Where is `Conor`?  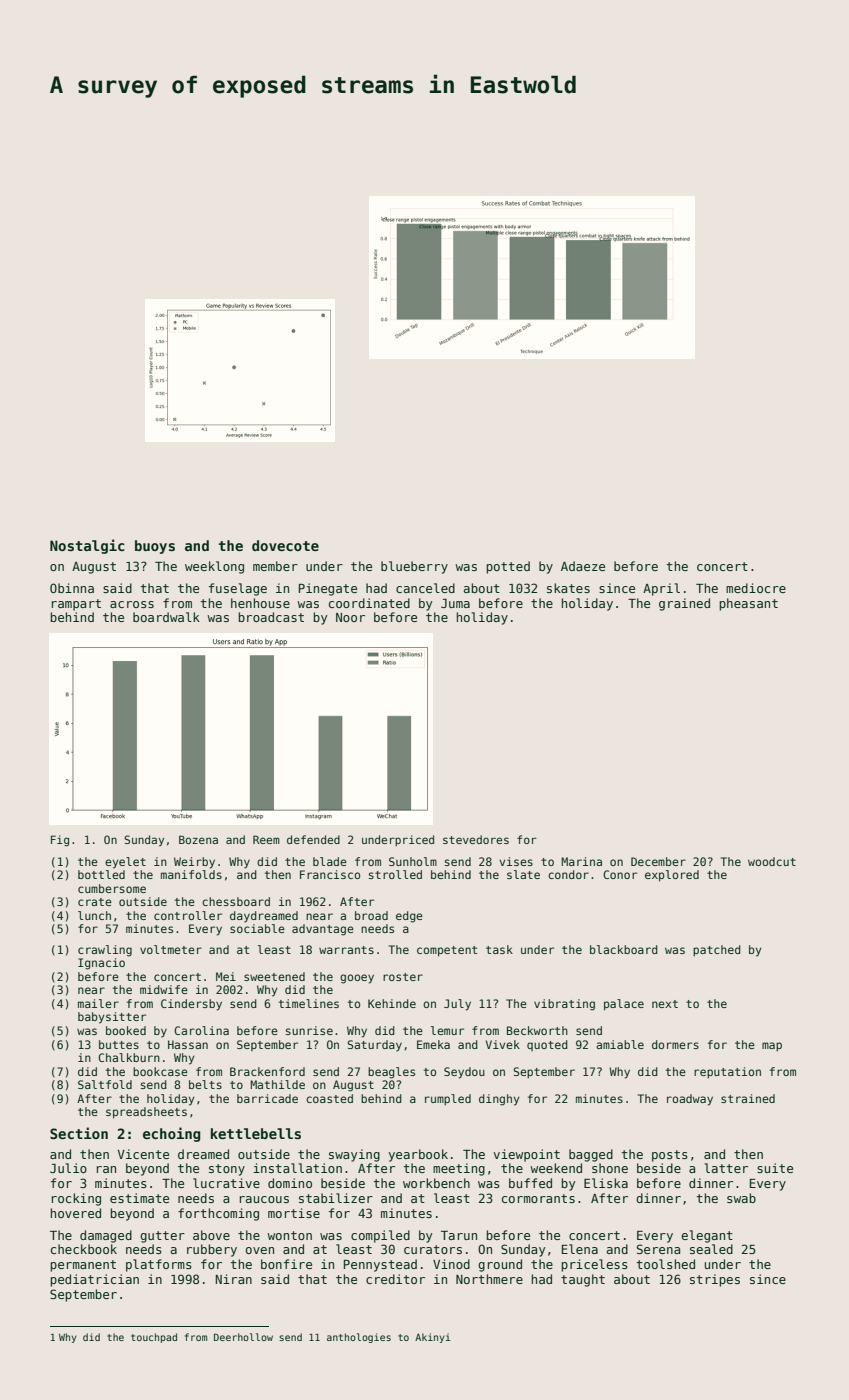 Conor is located at coordinates (620, 874).
